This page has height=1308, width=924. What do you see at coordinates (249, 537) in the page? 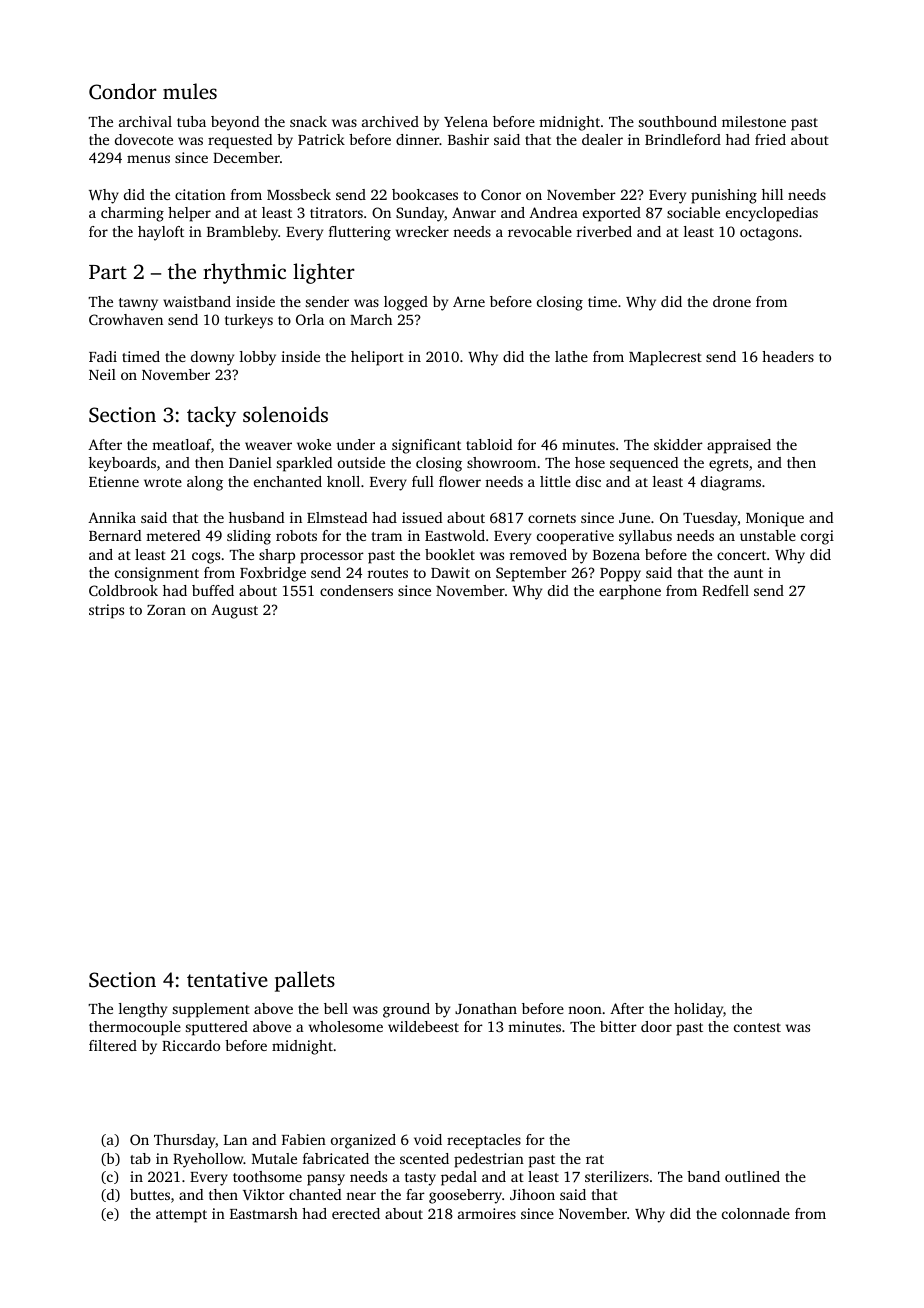
I see `sliding` at bounding box center [249, 537].
